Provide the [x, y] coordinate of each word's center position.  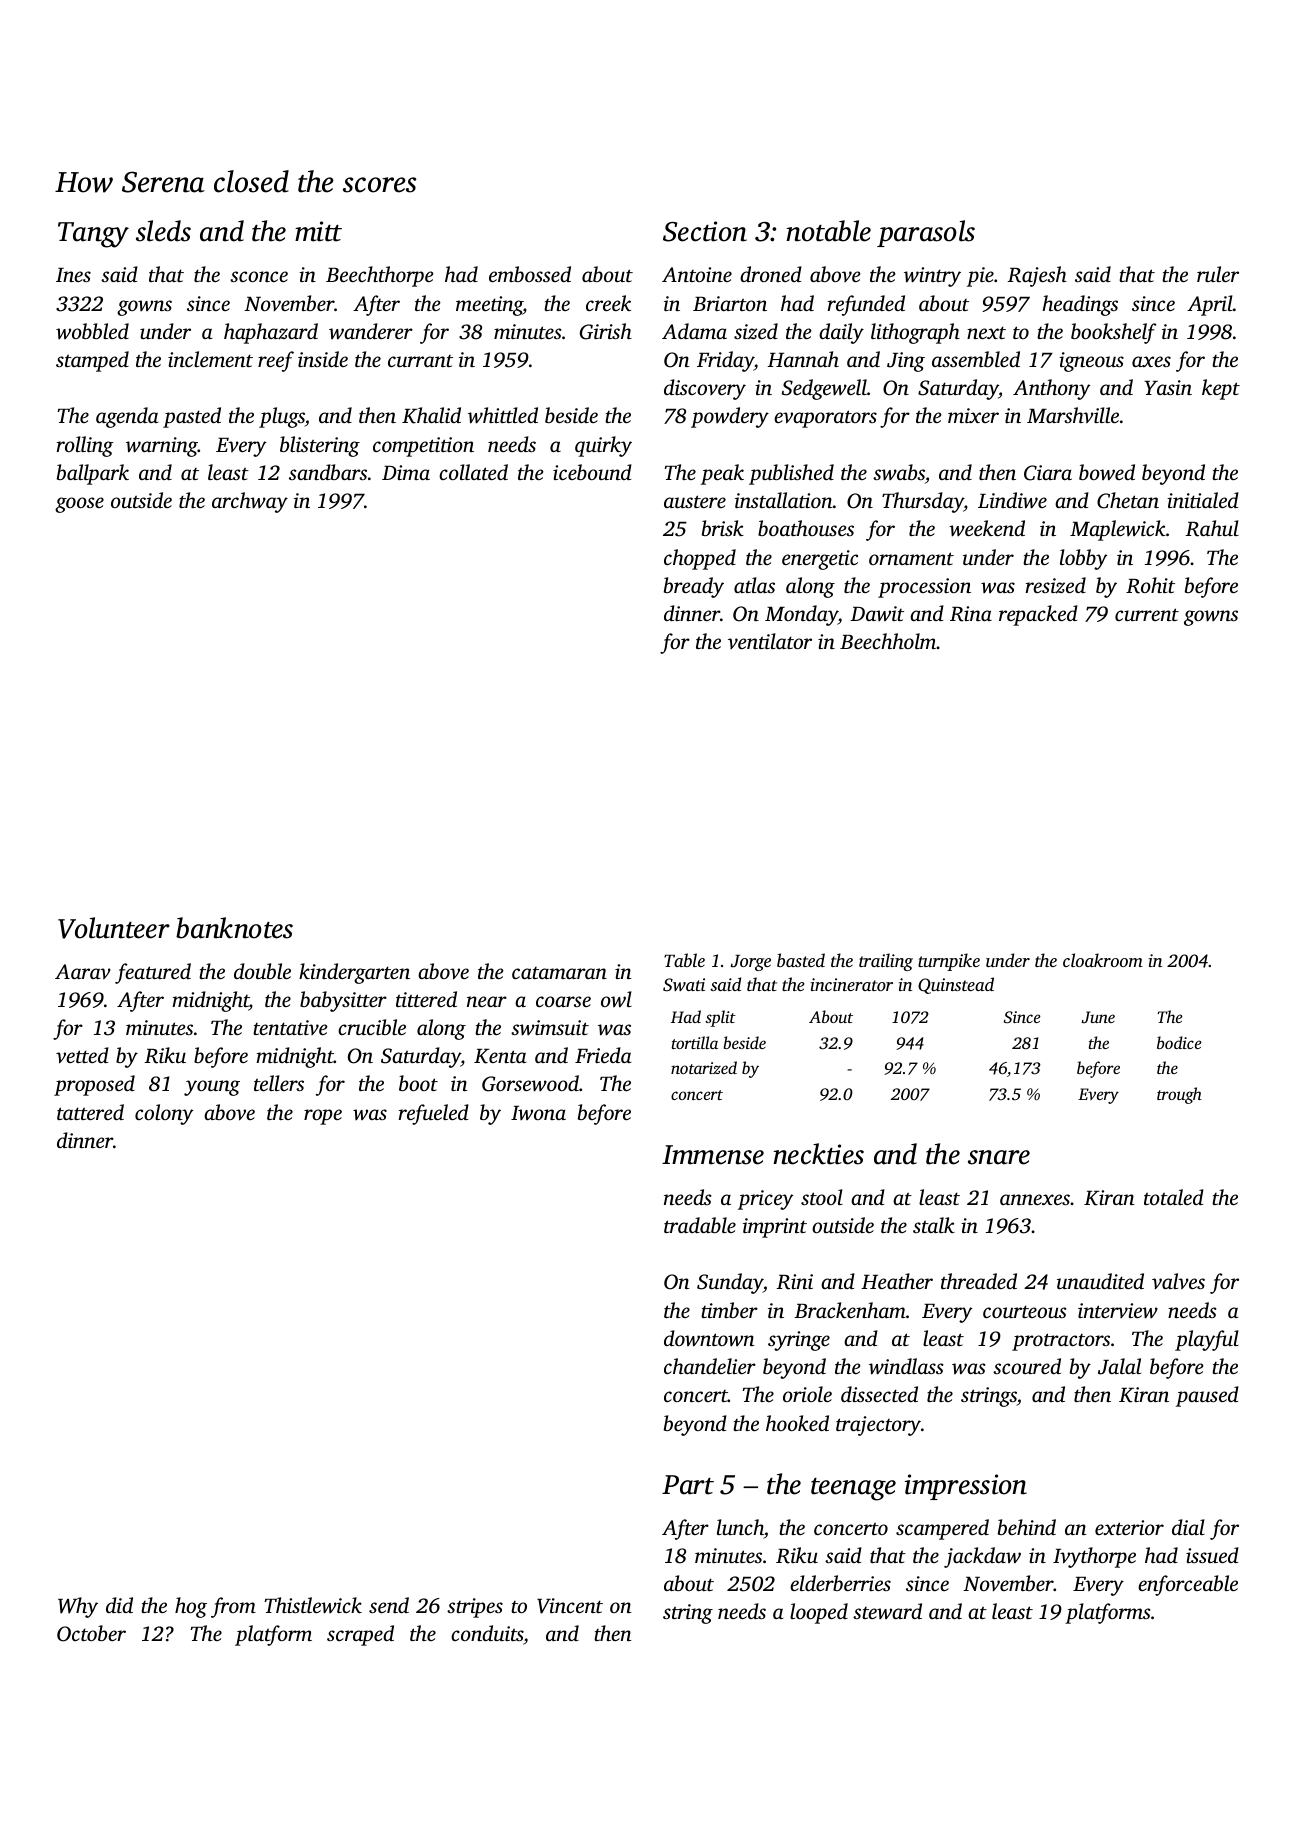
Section [705, 231]
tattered [90, 1112]
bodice [1179, 1042]
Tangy [93, 235]
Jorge [751, 963]
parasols [926, 233]
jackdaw [982, 1557]
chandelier [710, 1366]
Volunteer [114, 928]
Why [78, 1607]
